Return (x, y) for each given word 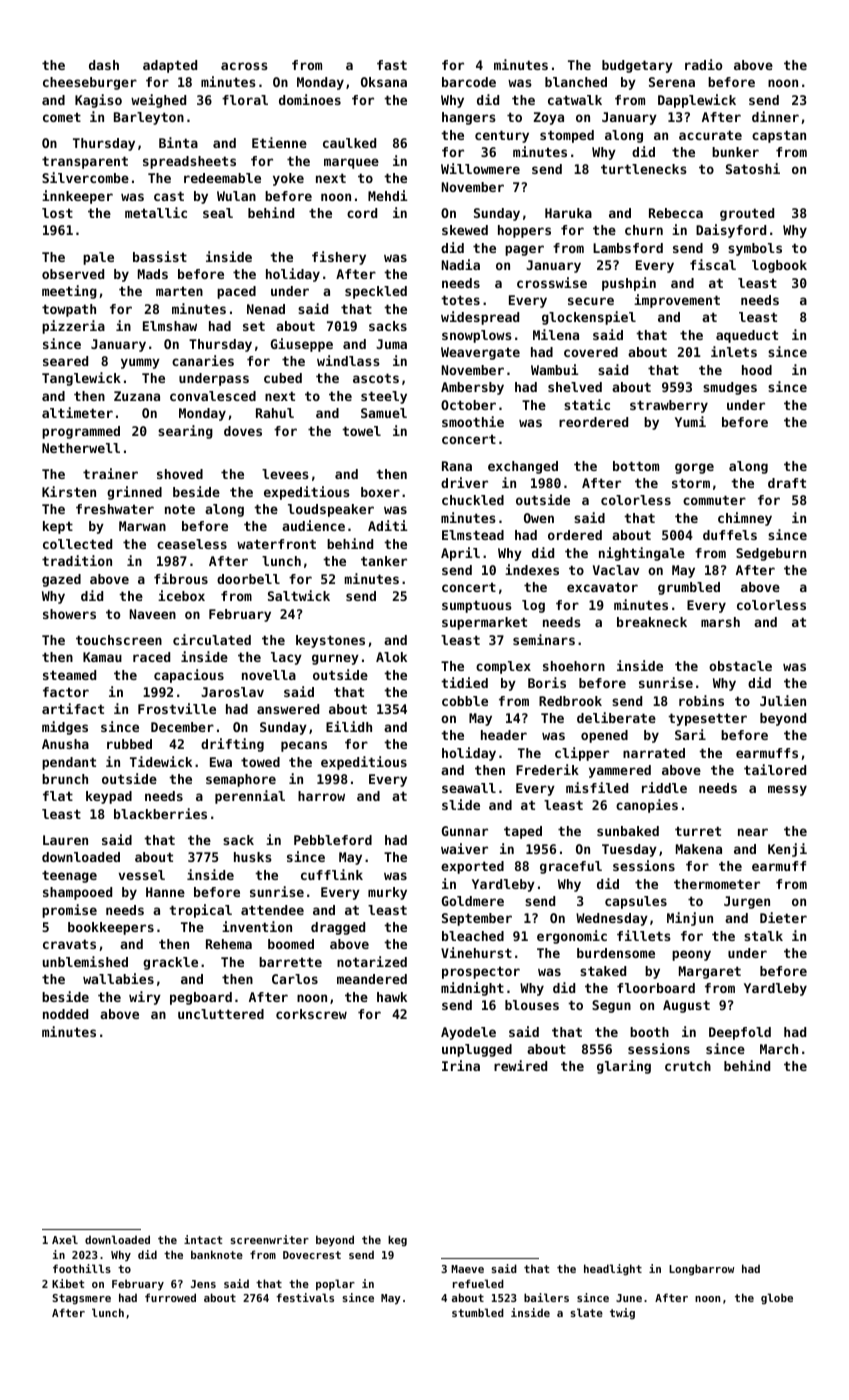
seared (65, 361)
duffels (730, 535)
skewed (465, 230)
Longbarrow (701, 1269)
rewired (520, 1065)
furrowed (170, 1297)
